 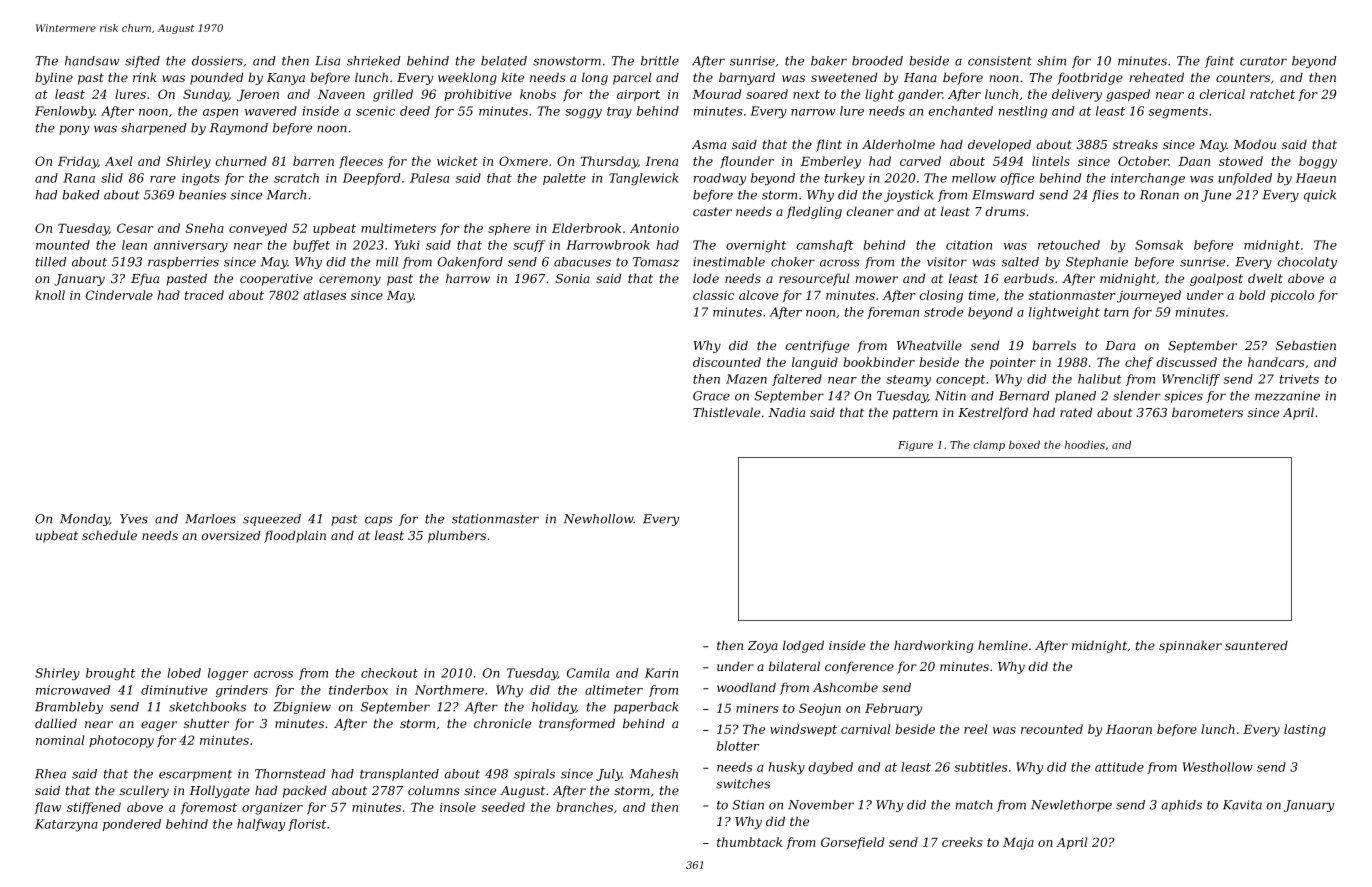 I want to click on Mahesh, so click(x=654, y=774).
